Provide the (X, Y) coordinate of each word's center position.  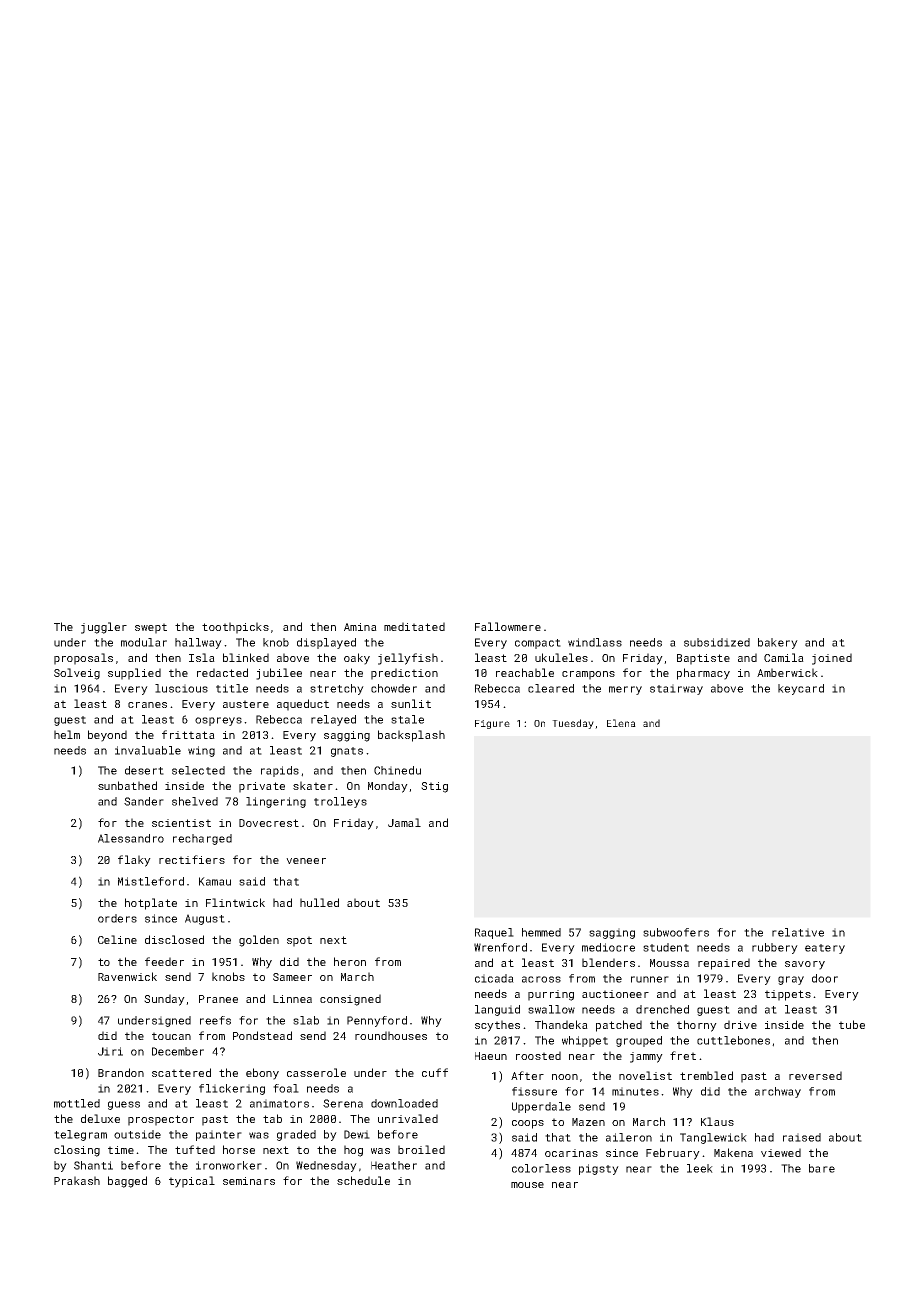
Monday (388, 787)
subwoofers (676, 932)
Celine (117, 939)
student (666, 947)
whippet (585, 1041)
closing (77, 1151)
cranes (147, 705)
